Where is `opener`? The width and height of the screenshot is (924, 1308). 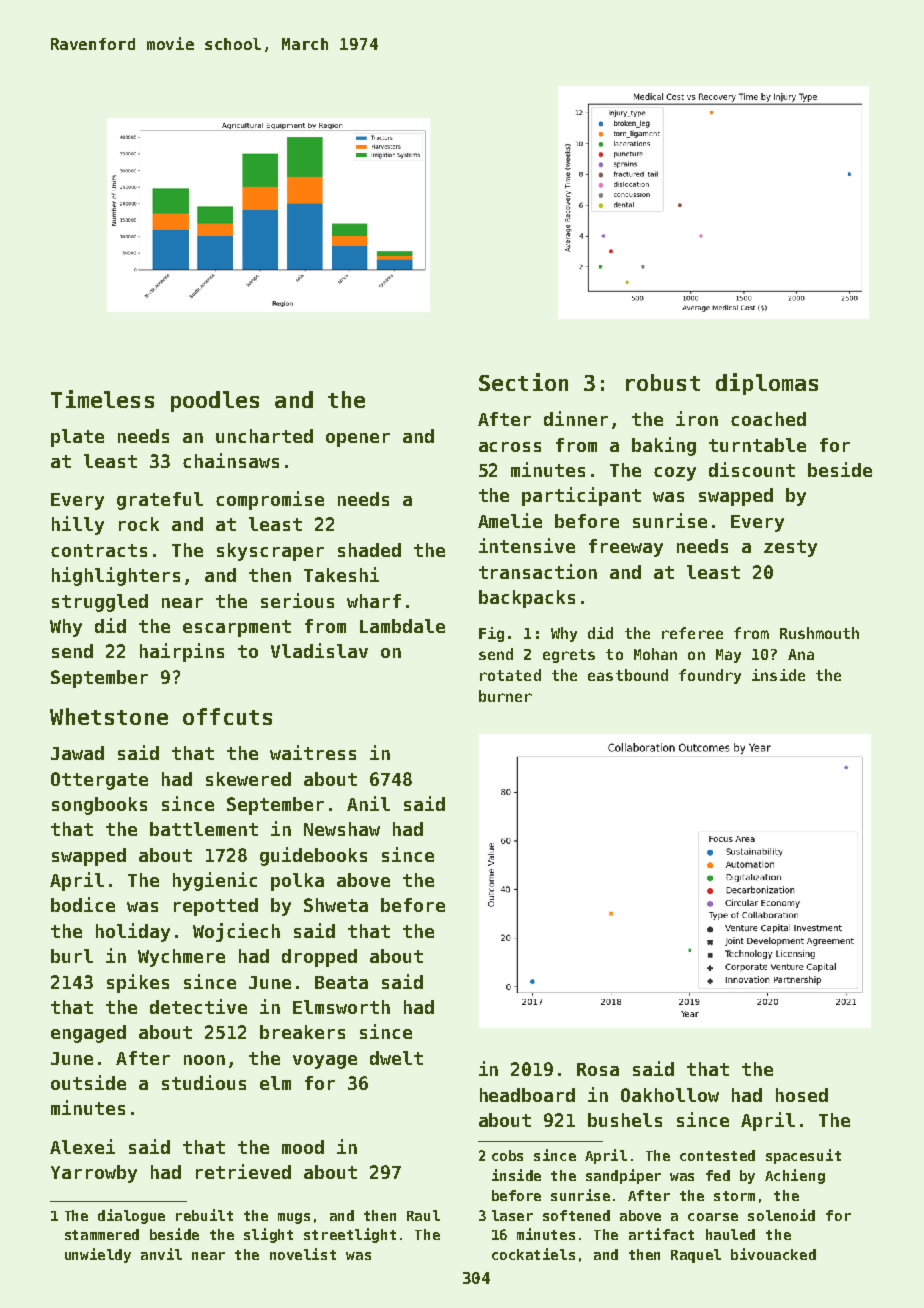 opener is located at coordinates (358, 440).
